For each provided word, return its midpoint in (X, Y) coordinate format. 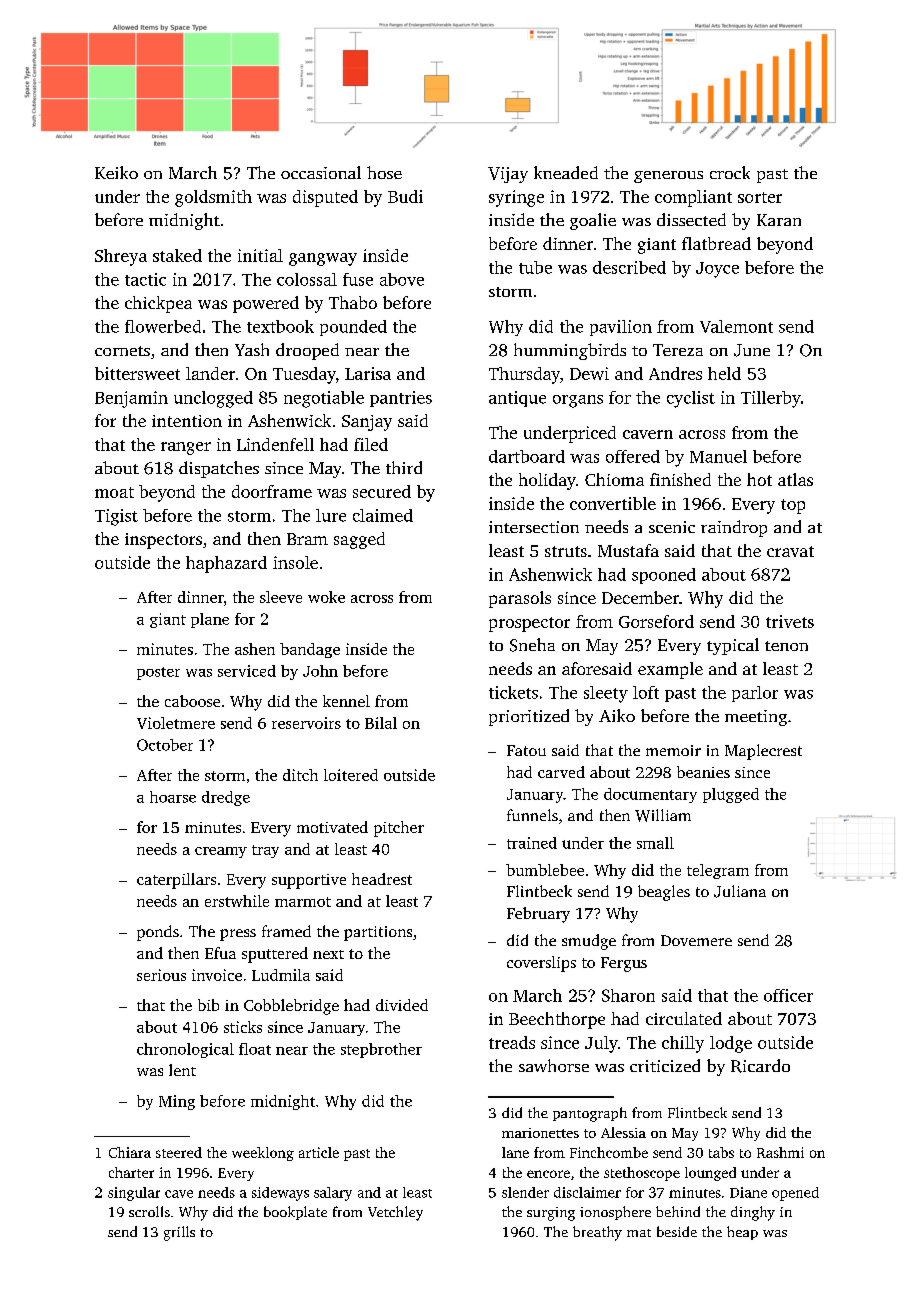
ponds (158, 933)
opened (795, 1194)
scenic (672, 527)
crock (730, 172)
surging (551, 1214)
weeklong (263, 1154)
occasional (321, 172)
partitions (378, 933)
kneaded (566, 172)
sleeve (281, 597)
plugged (731, 795)
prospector (529, 624)
